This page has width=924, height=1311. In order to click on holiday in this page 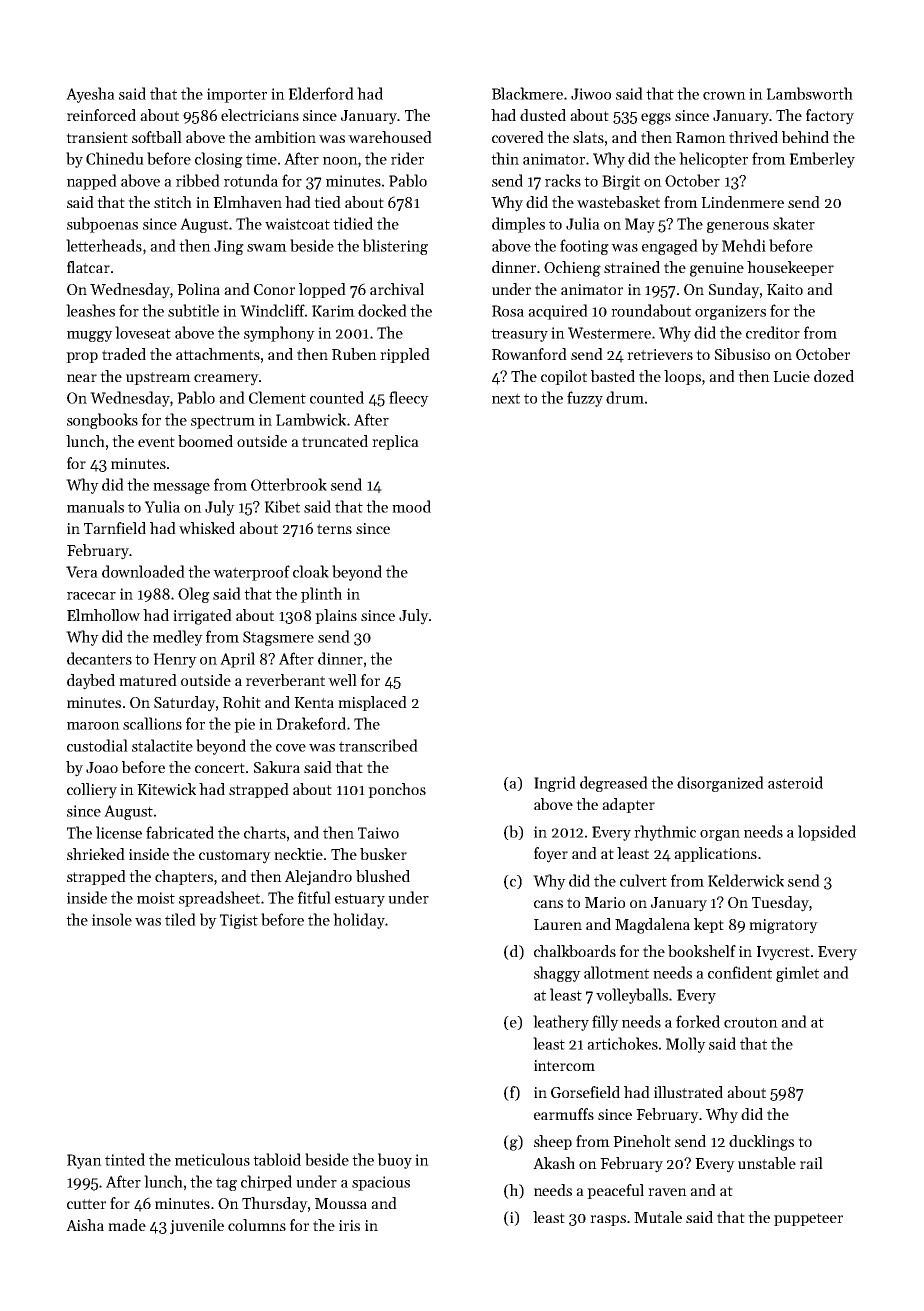, I will do `click(359, 921)`.
